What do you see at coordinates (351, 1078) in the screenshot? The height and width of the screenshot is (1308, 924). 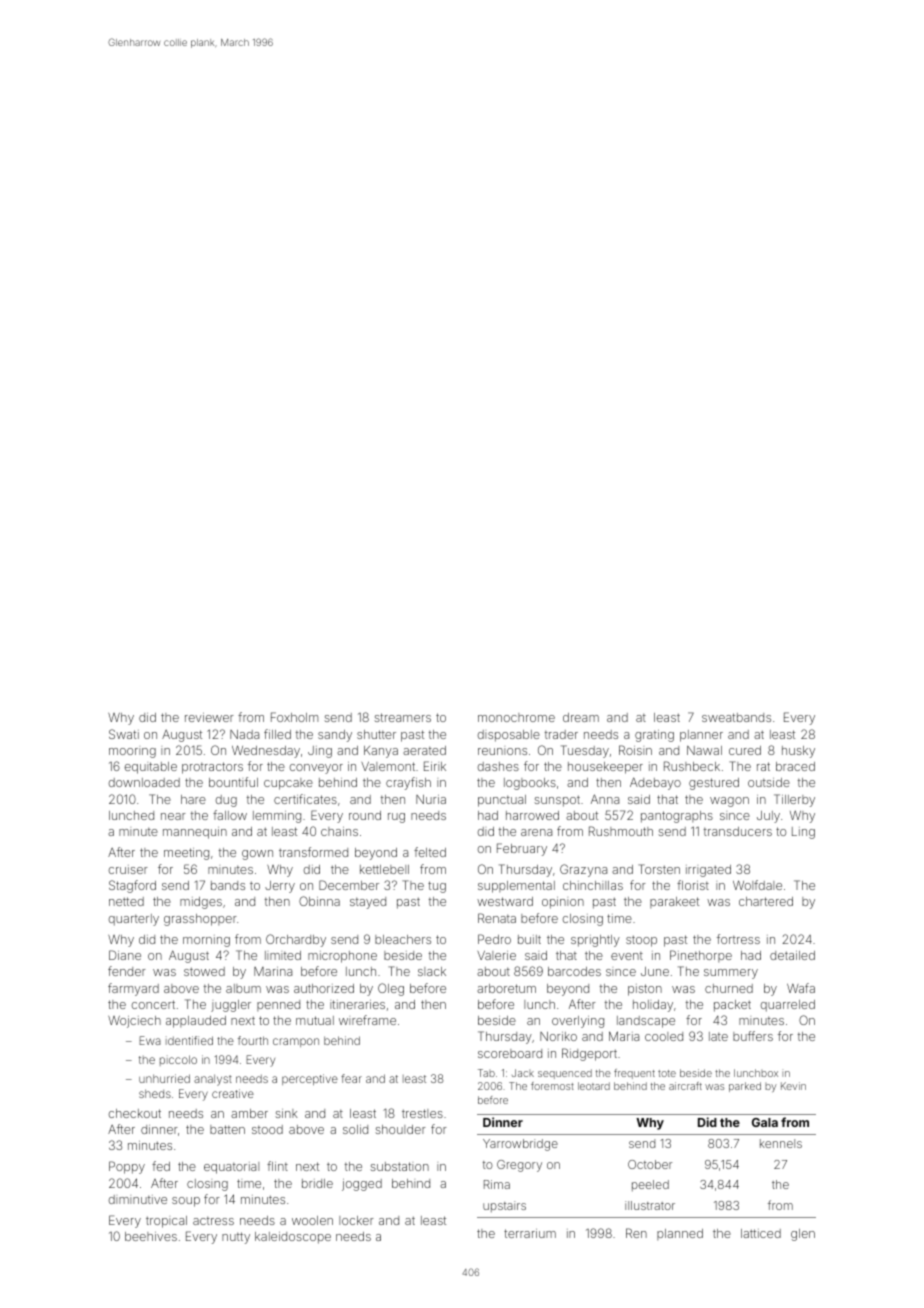 I see `fear` at bounding box center [351, 1078].
